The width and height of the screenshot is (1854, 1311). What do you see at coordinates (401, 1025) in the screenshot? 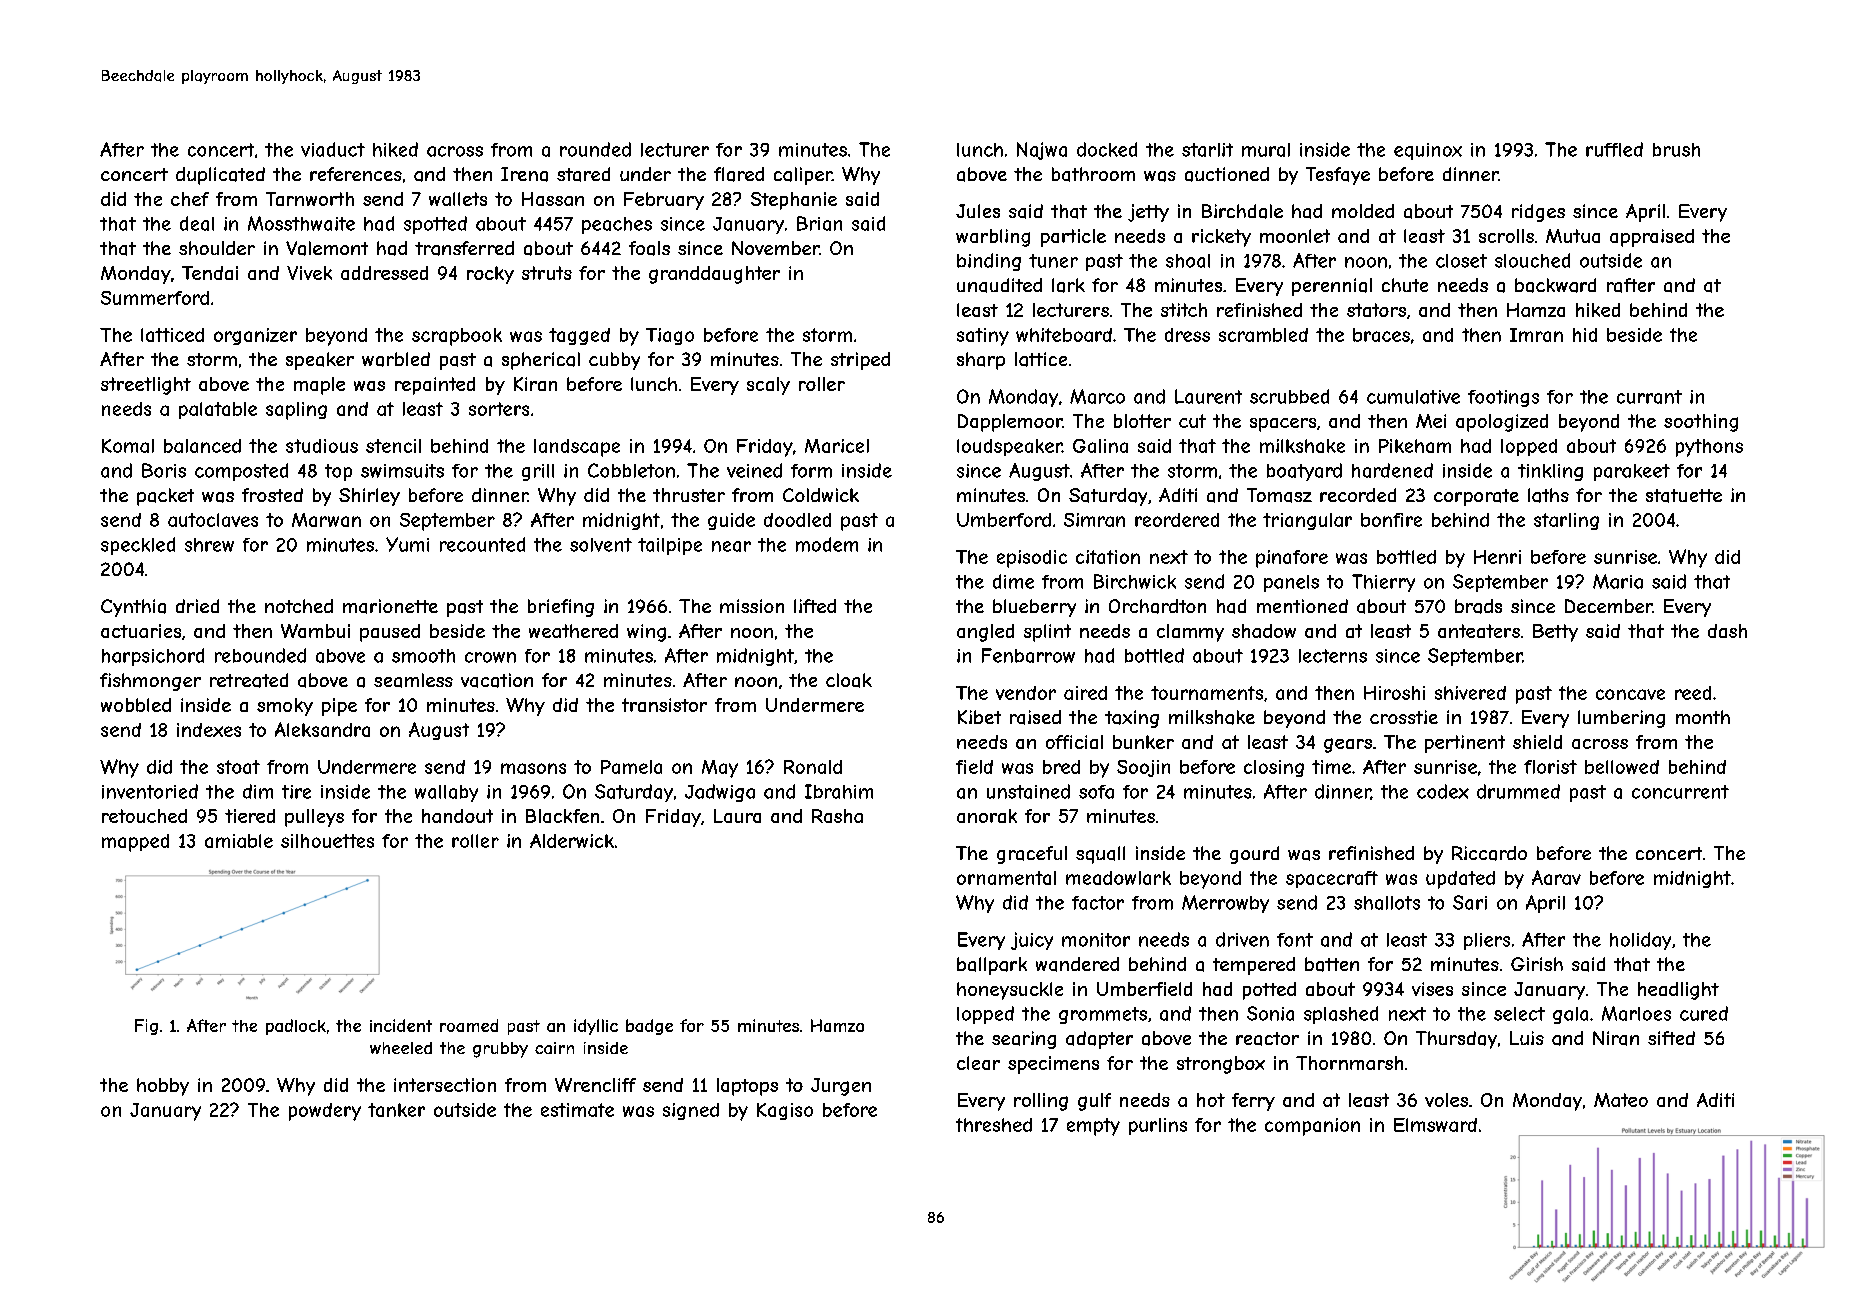
I see `incident` at bounding box center [401, 1025].
